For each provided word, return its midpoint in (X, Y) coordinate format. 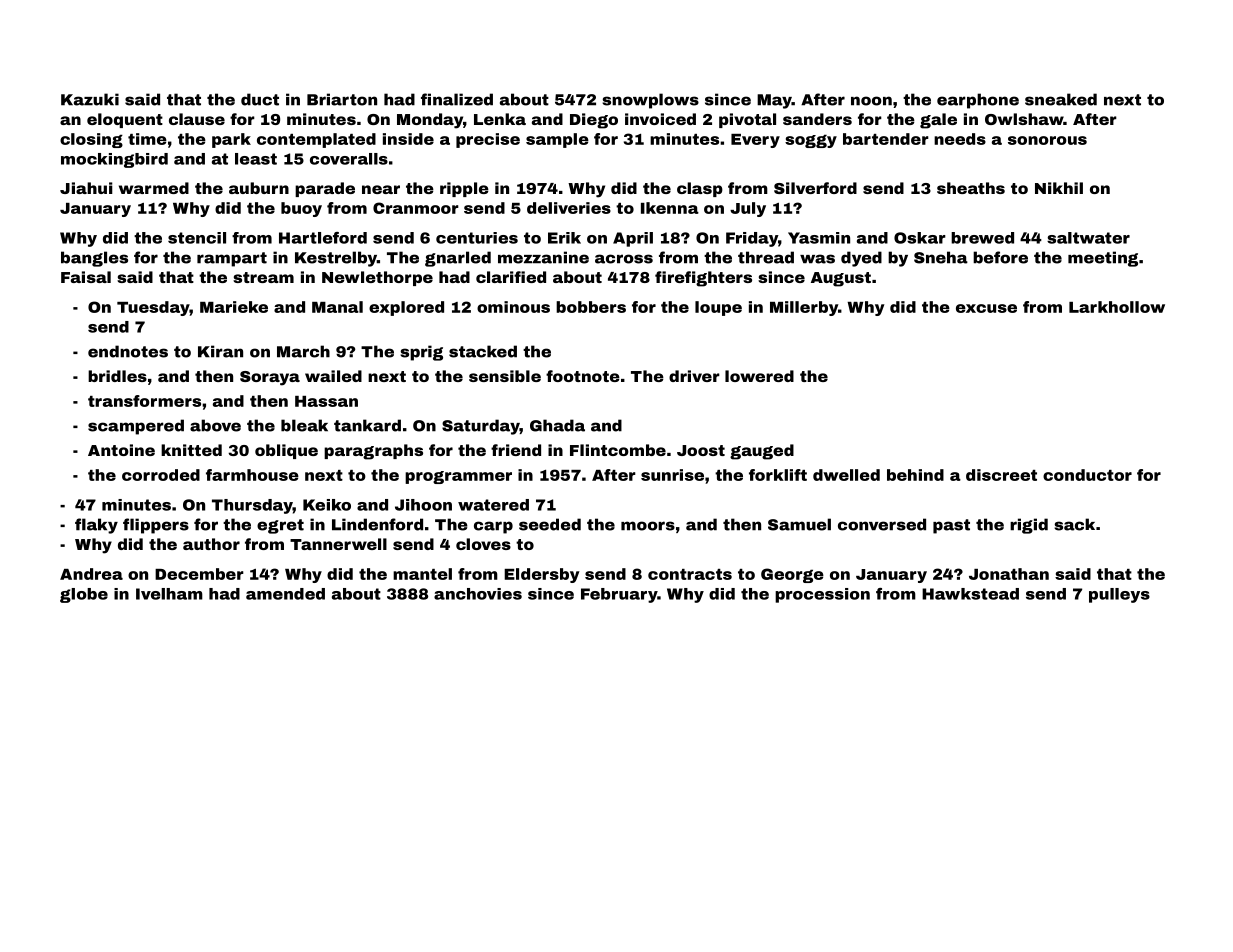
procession (822, 595)
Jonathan (1009, 574)
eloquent (125, 120)
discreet (1001, 475)
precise (488, 140)
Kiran (220, 351)
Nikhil (1059, 188)
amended (285, 594)
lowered (759, 376)
